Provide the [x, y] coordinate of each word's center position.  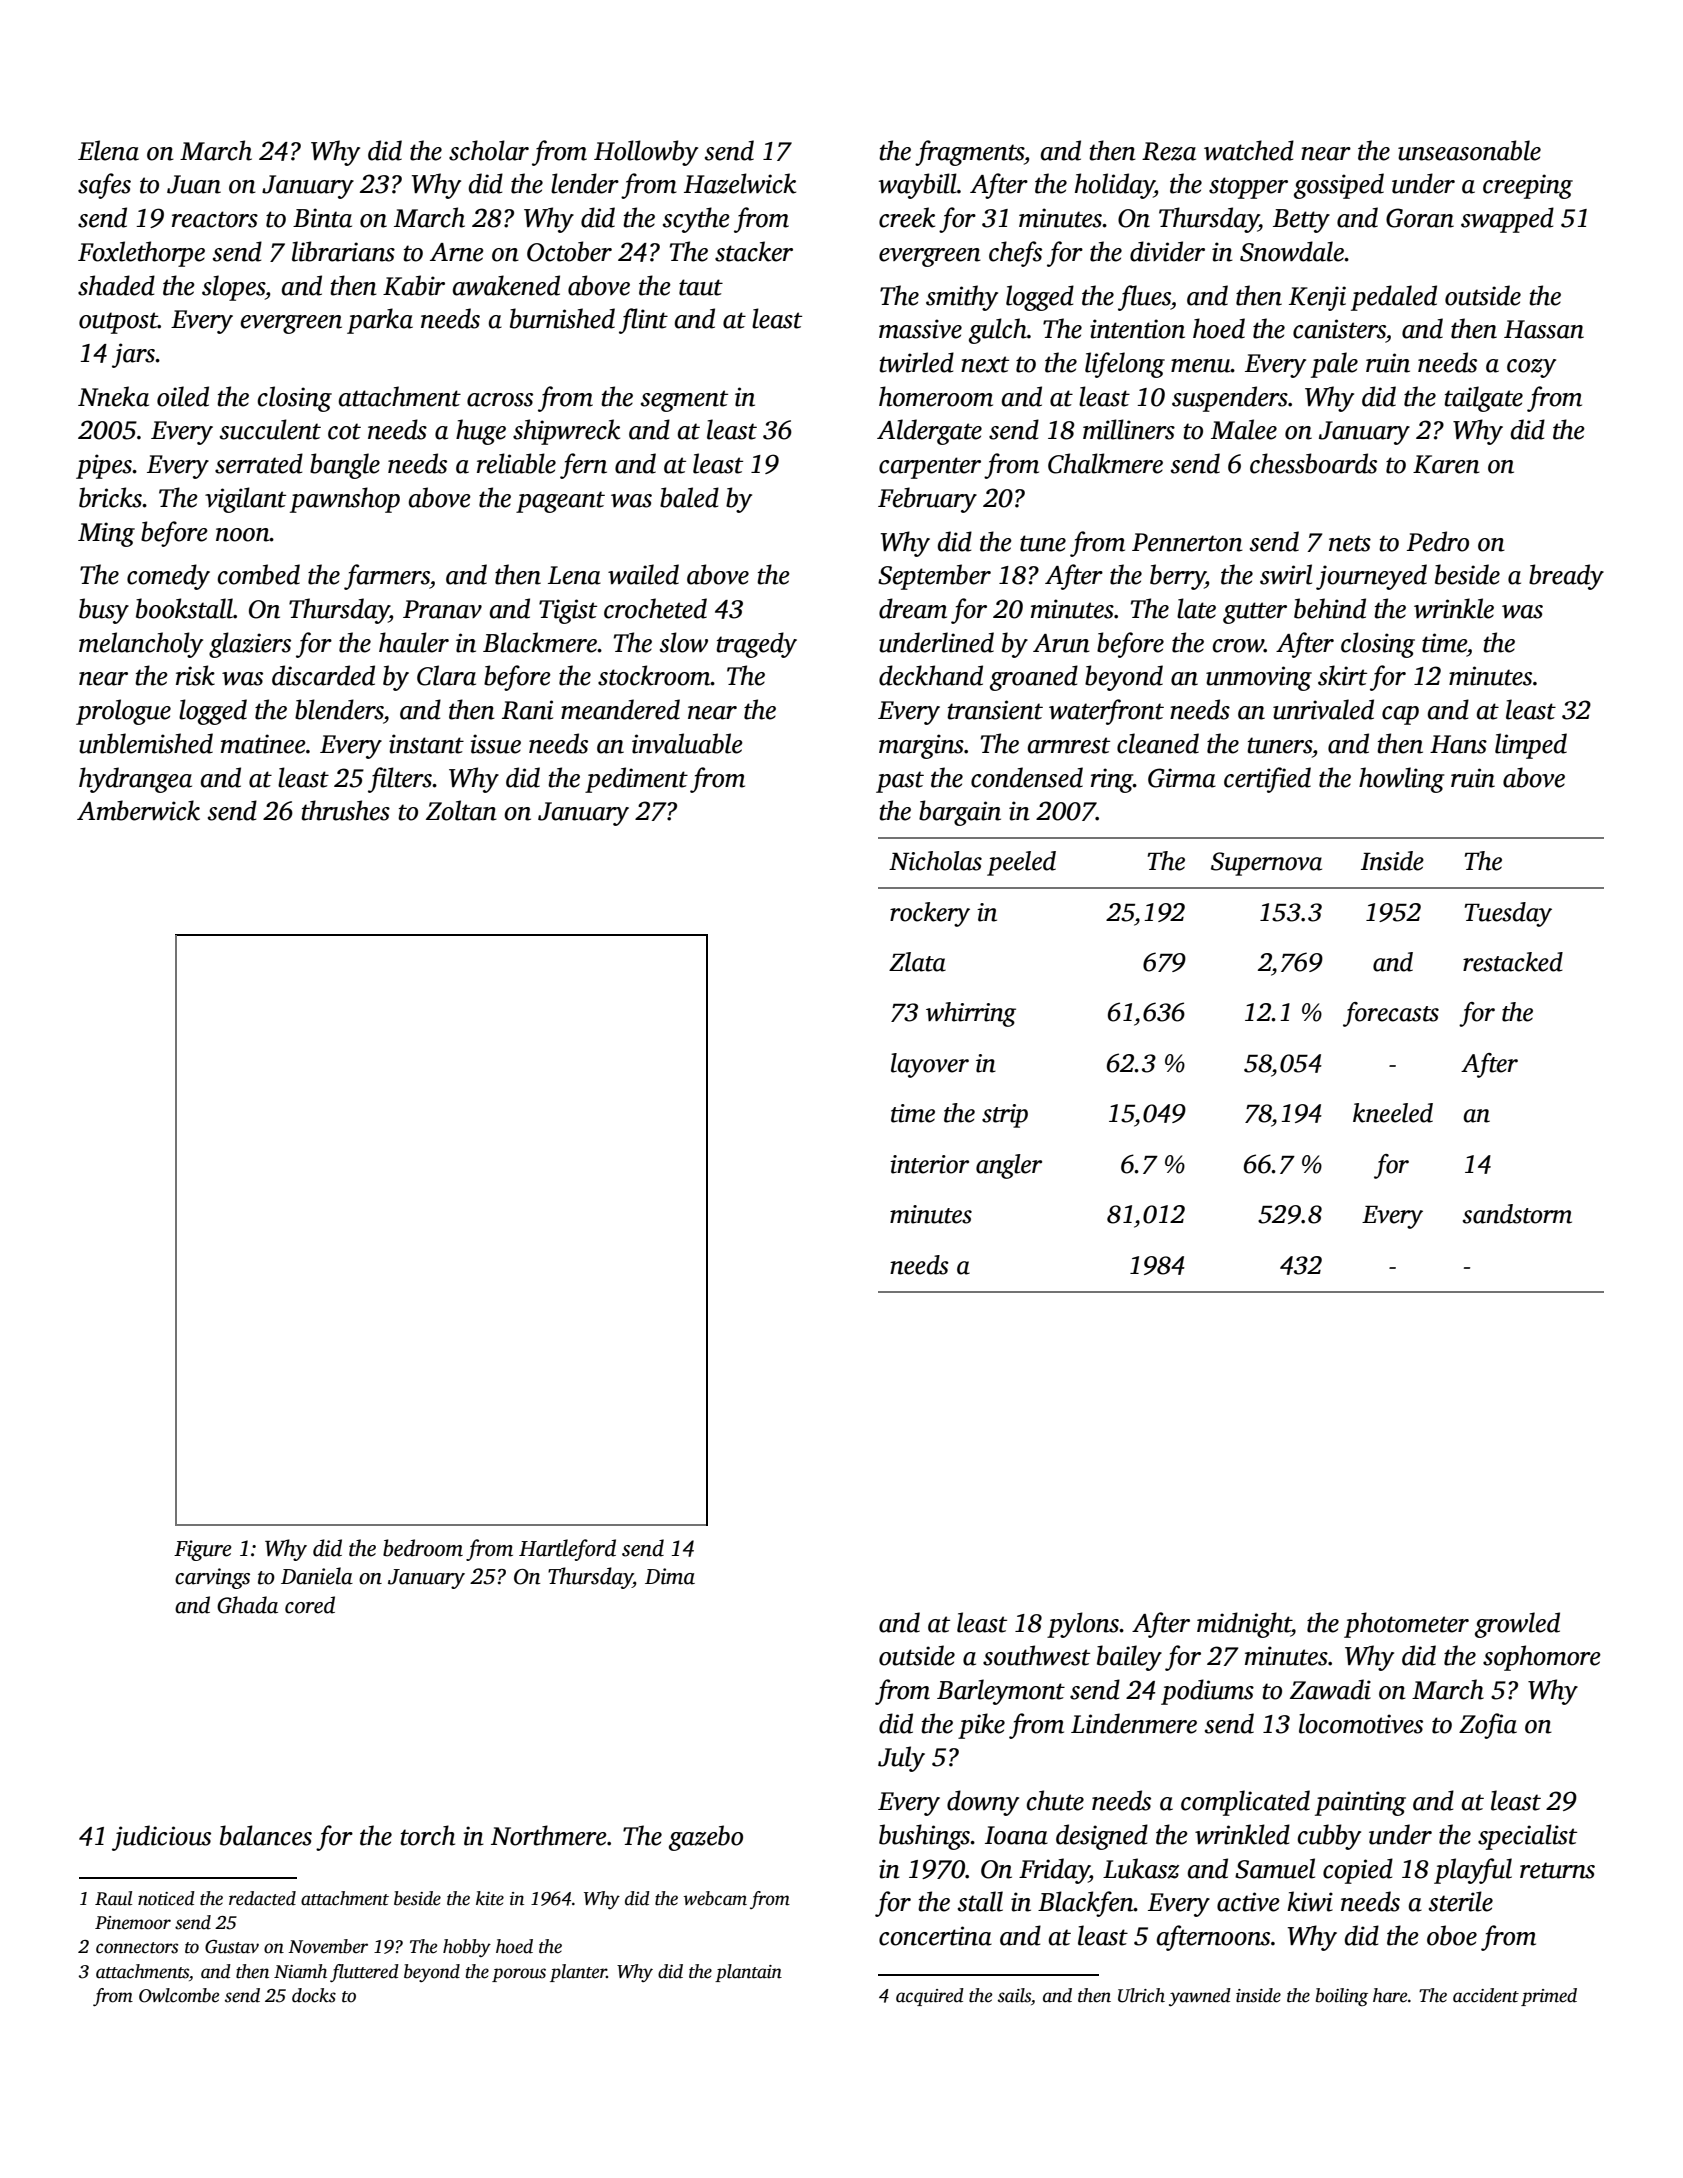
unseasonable [1469, 150]
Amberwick [138, 810]
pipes [104, 466]
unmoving [1259, 678]
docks [314, 1995]
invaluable [687, 743]
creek [907, 217]
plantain [748, 1973]
